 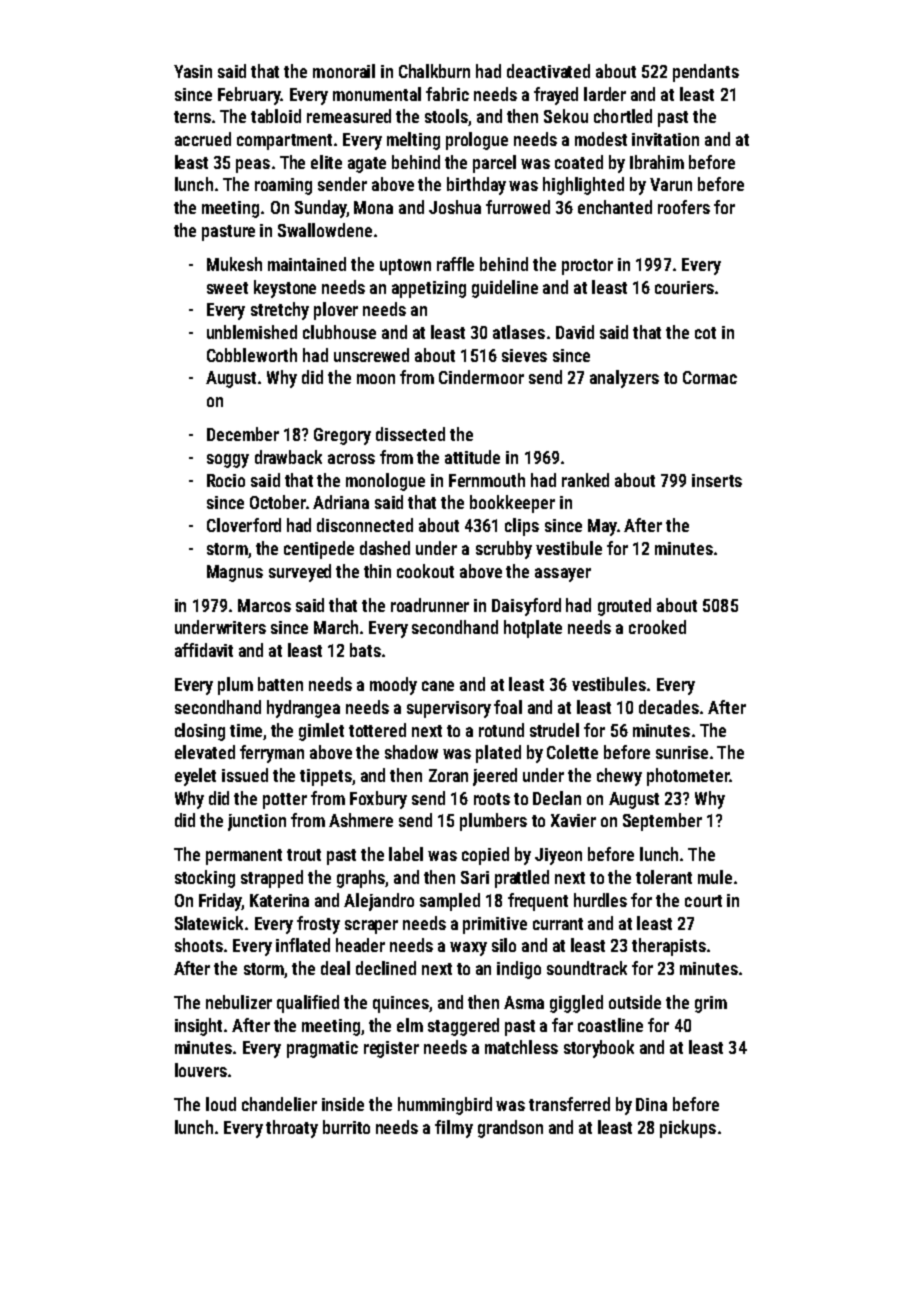 I want to click on September, so click(x=662, y=822).
